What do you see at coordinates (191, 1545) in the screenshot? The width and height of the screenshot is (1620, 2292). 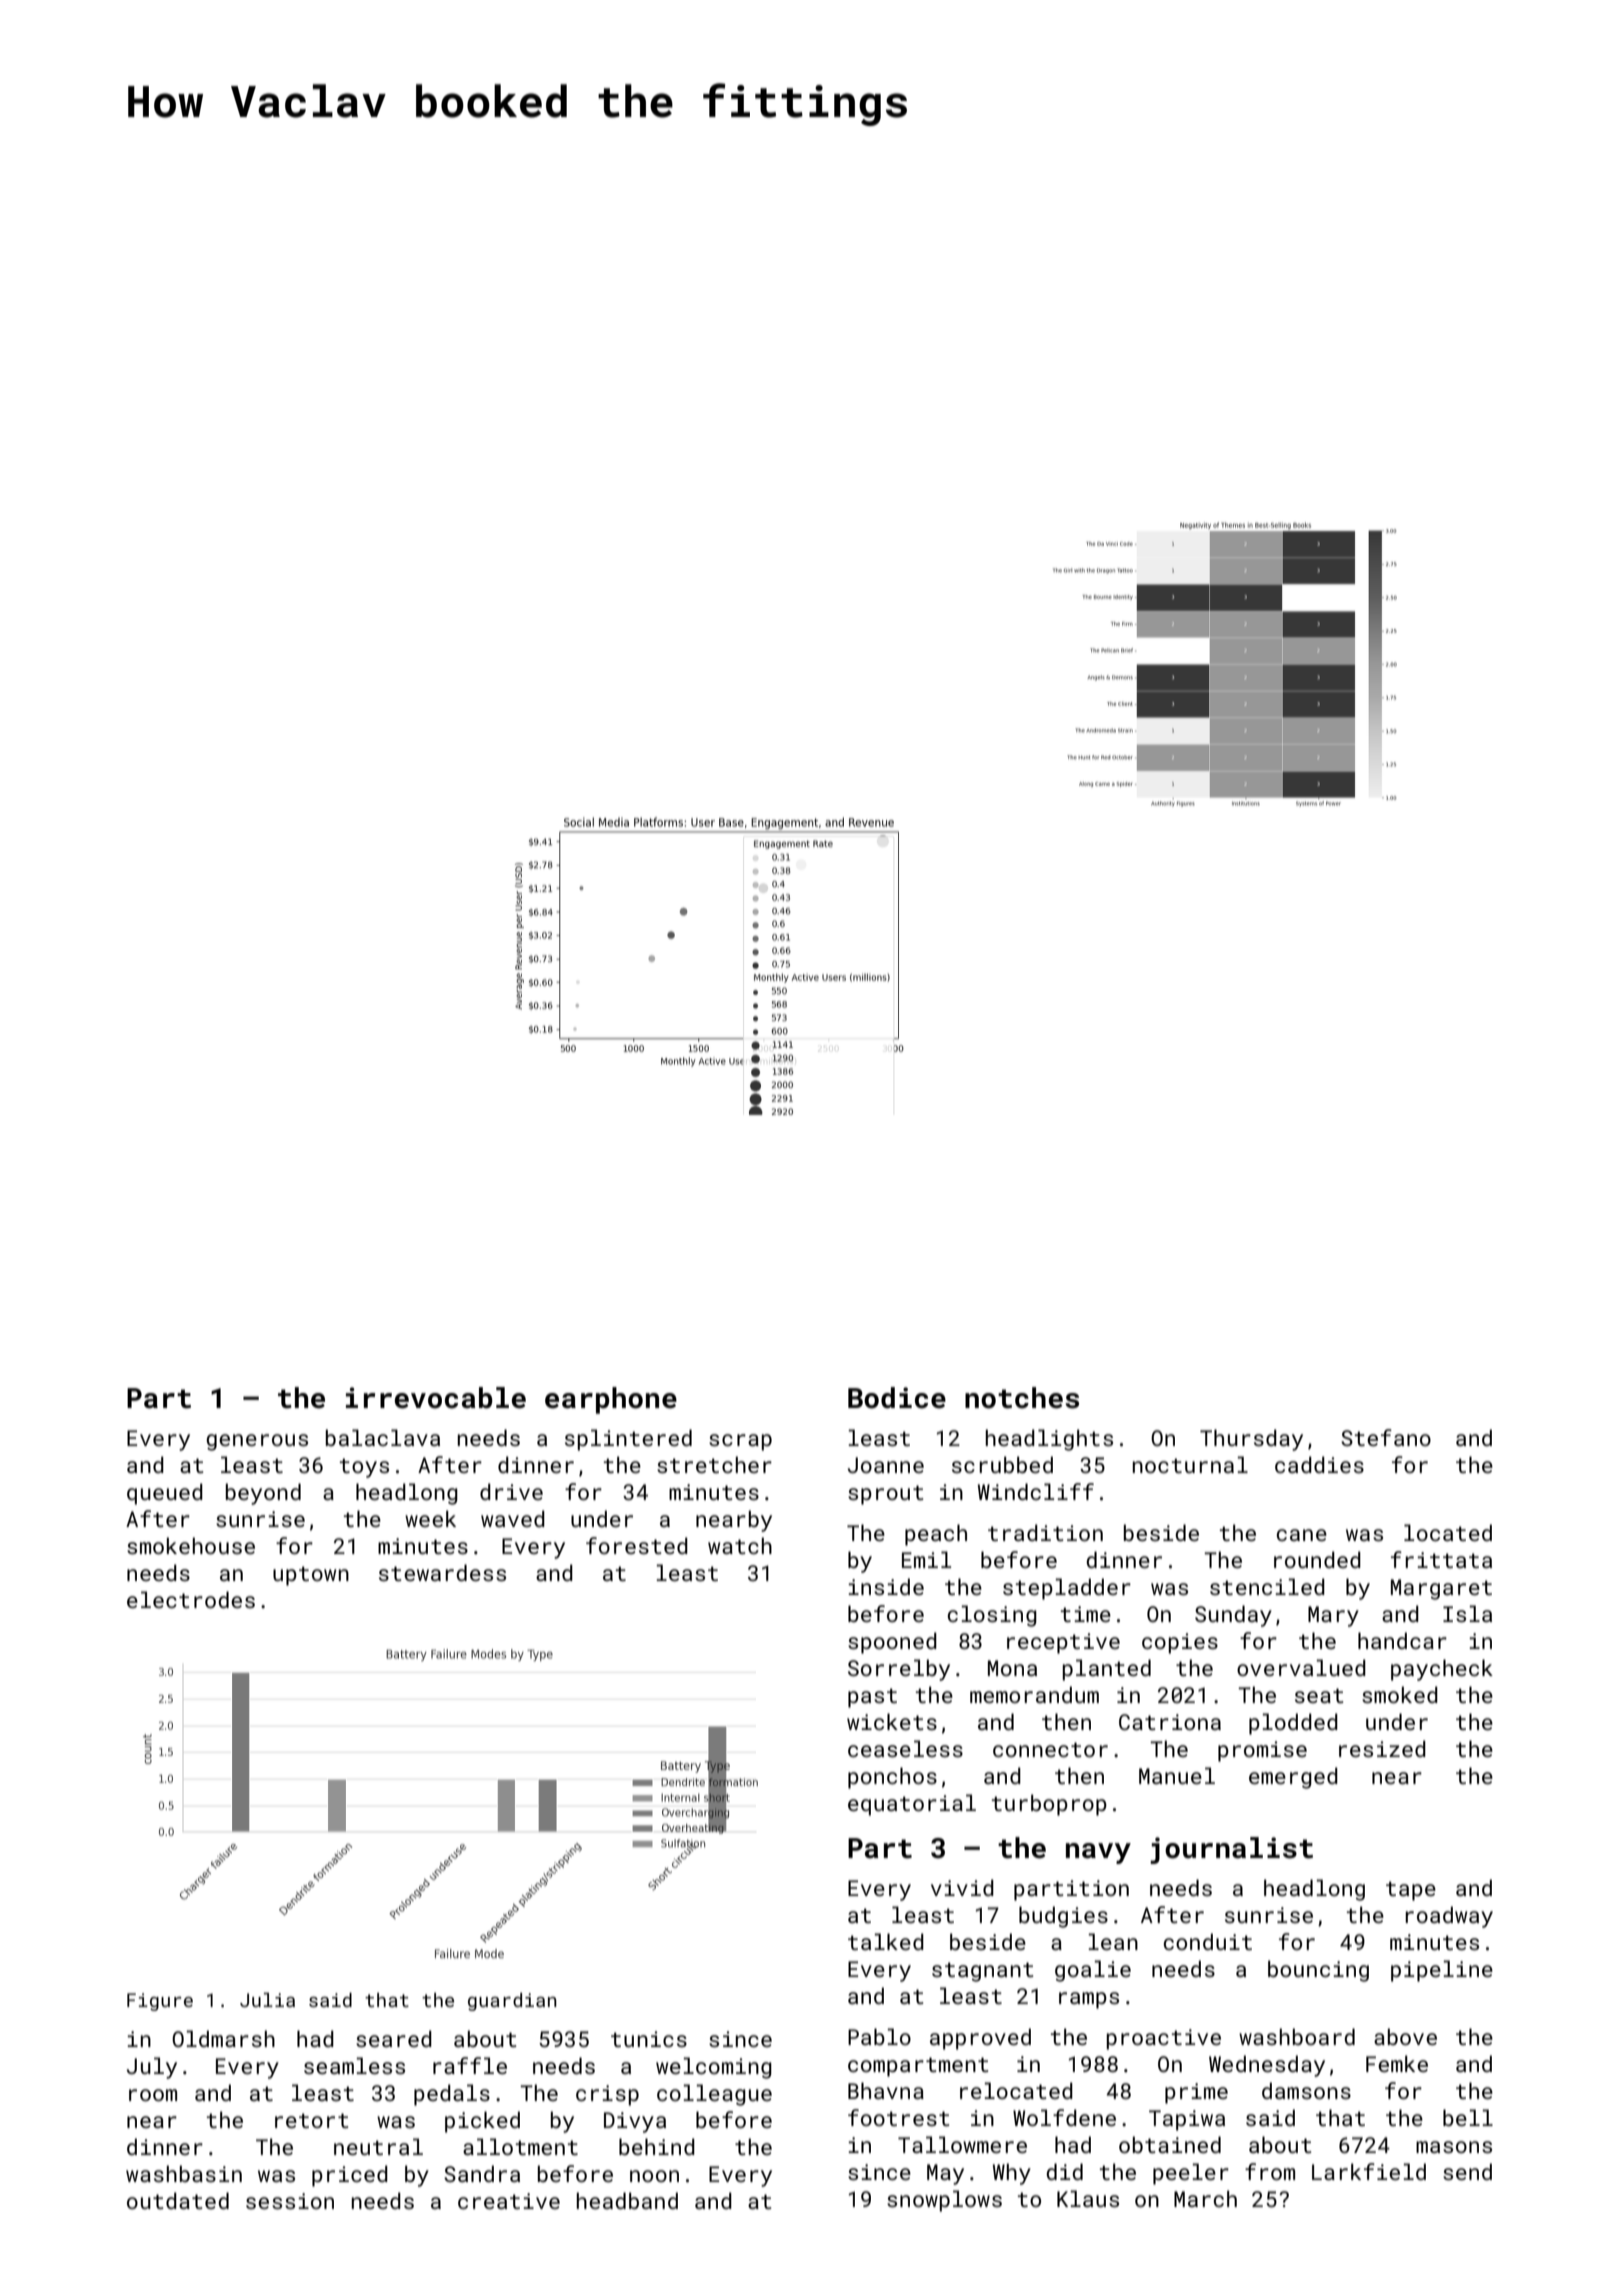 I see `smokehouse` at bounding box center [191, 1545].
